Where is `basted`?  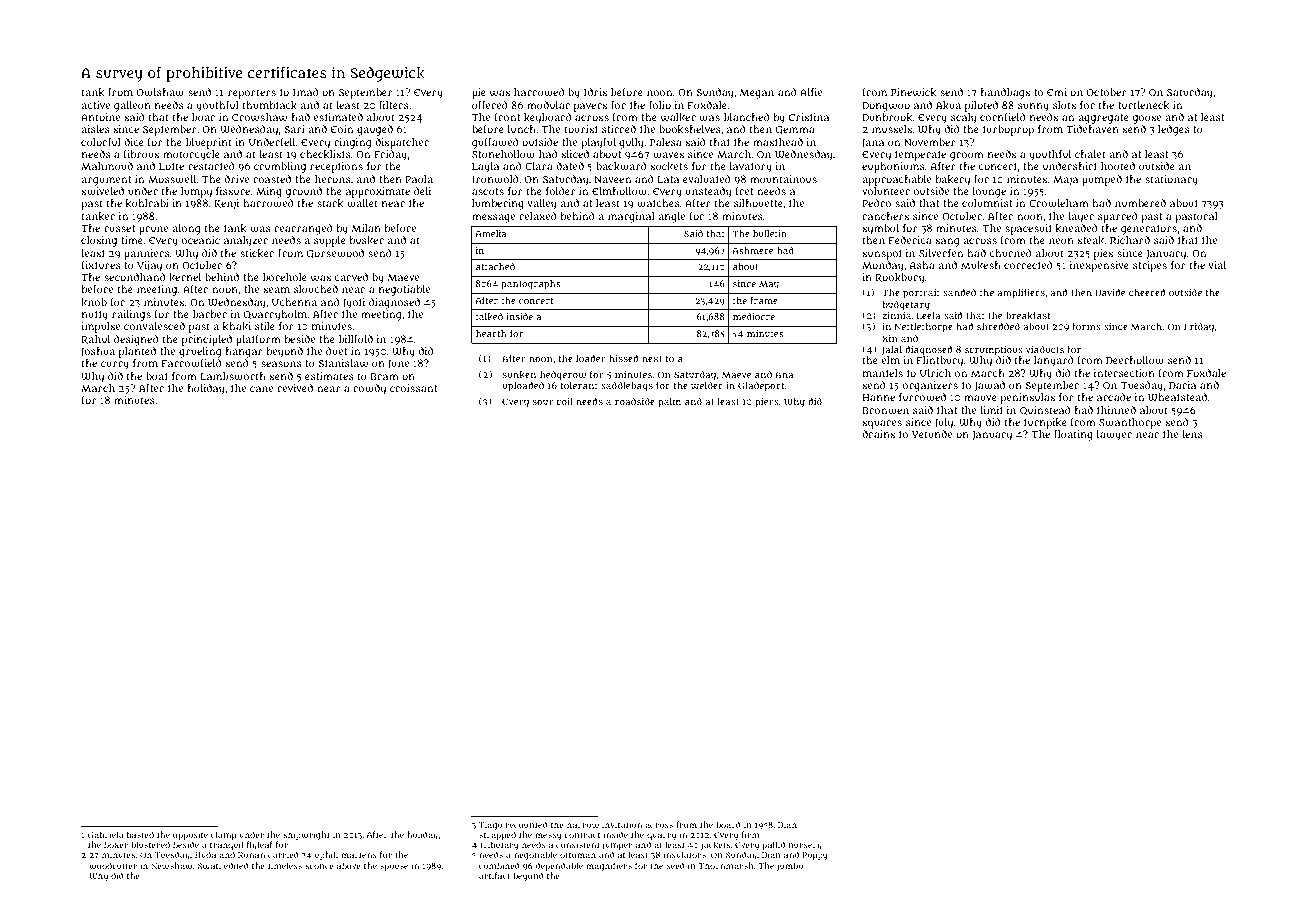
basted is located at coordinates (140, 834).
